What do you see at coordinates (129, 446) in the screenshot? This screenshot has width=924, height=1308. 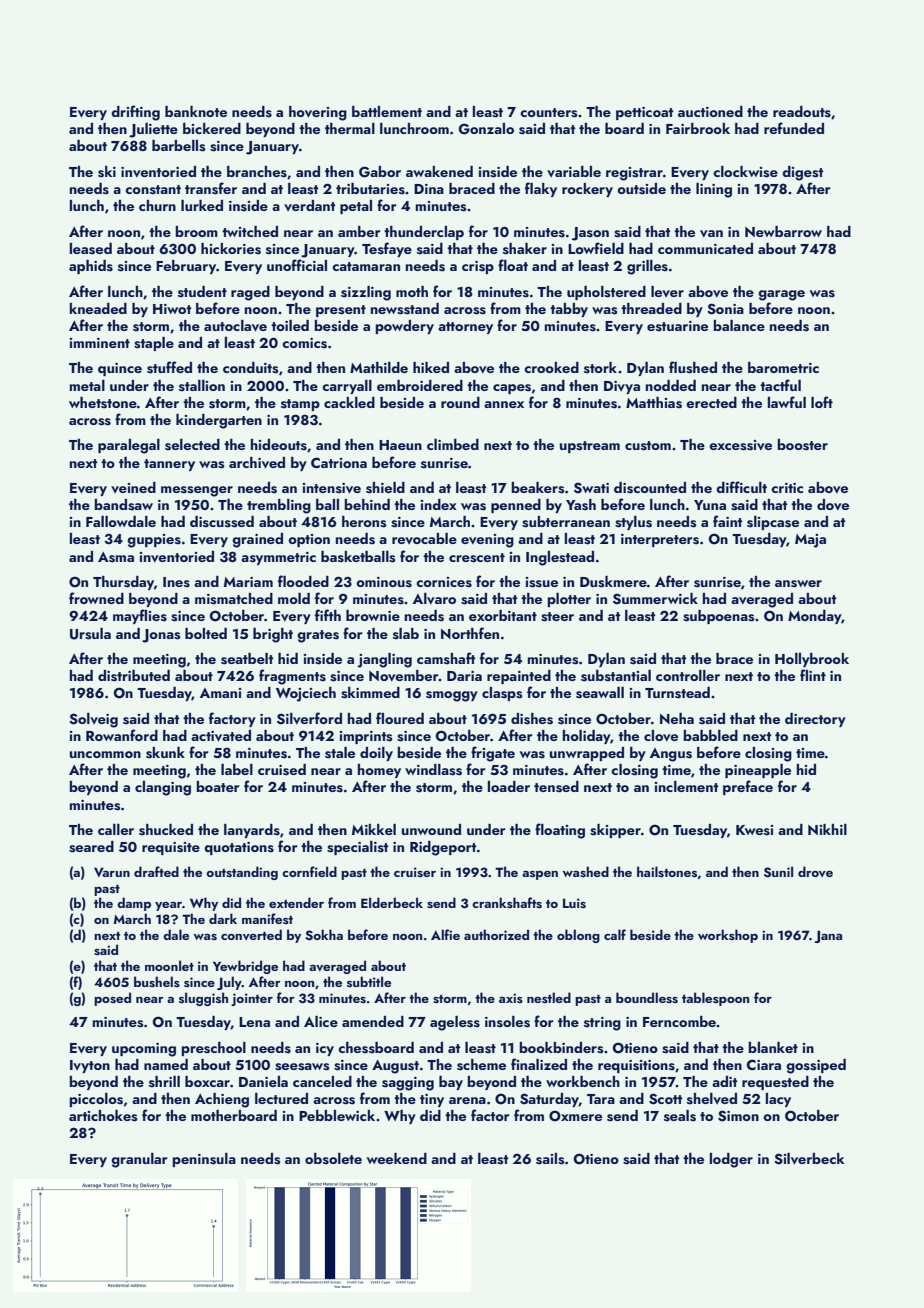 I see `paralegal` at bounding box center [129, 446].
